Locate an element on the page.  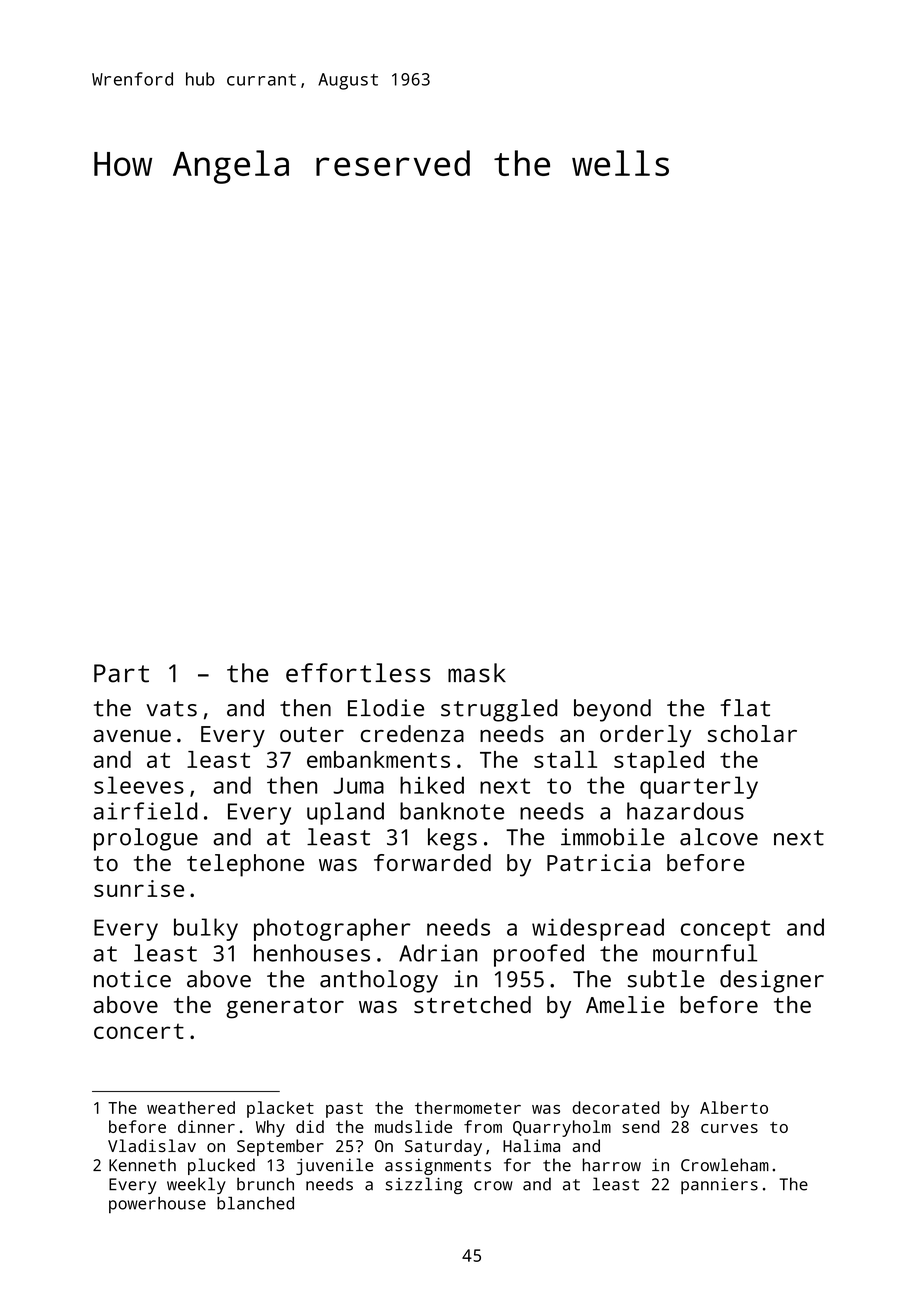
alcove is located at coordinates (719, 837).
